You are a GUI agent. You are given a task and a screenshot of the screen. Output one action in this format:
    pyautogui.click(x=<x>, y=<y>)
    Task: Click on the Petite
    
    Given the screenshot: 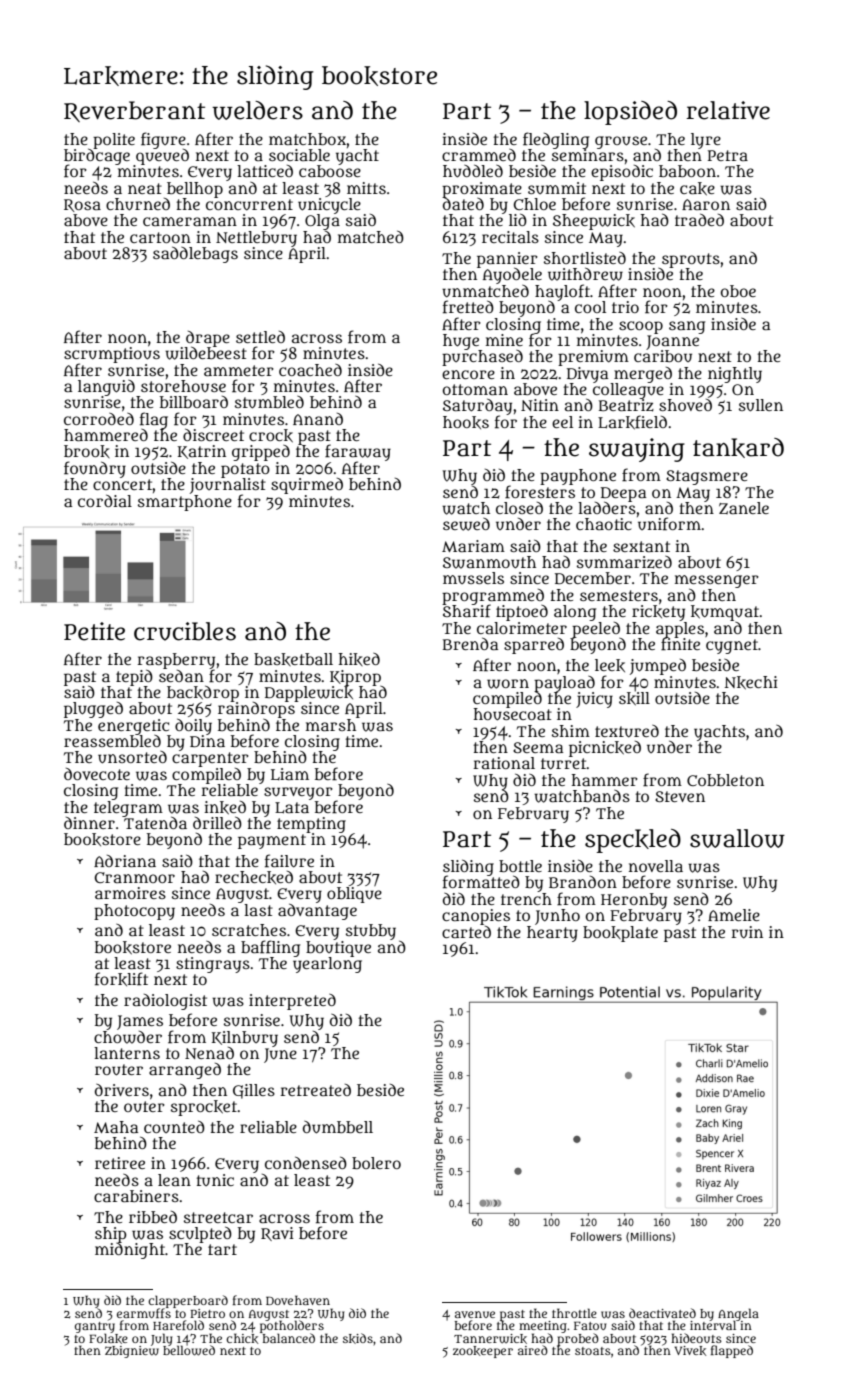 What is the action you would take?
    pyautogui.click(x=94, y=631)
